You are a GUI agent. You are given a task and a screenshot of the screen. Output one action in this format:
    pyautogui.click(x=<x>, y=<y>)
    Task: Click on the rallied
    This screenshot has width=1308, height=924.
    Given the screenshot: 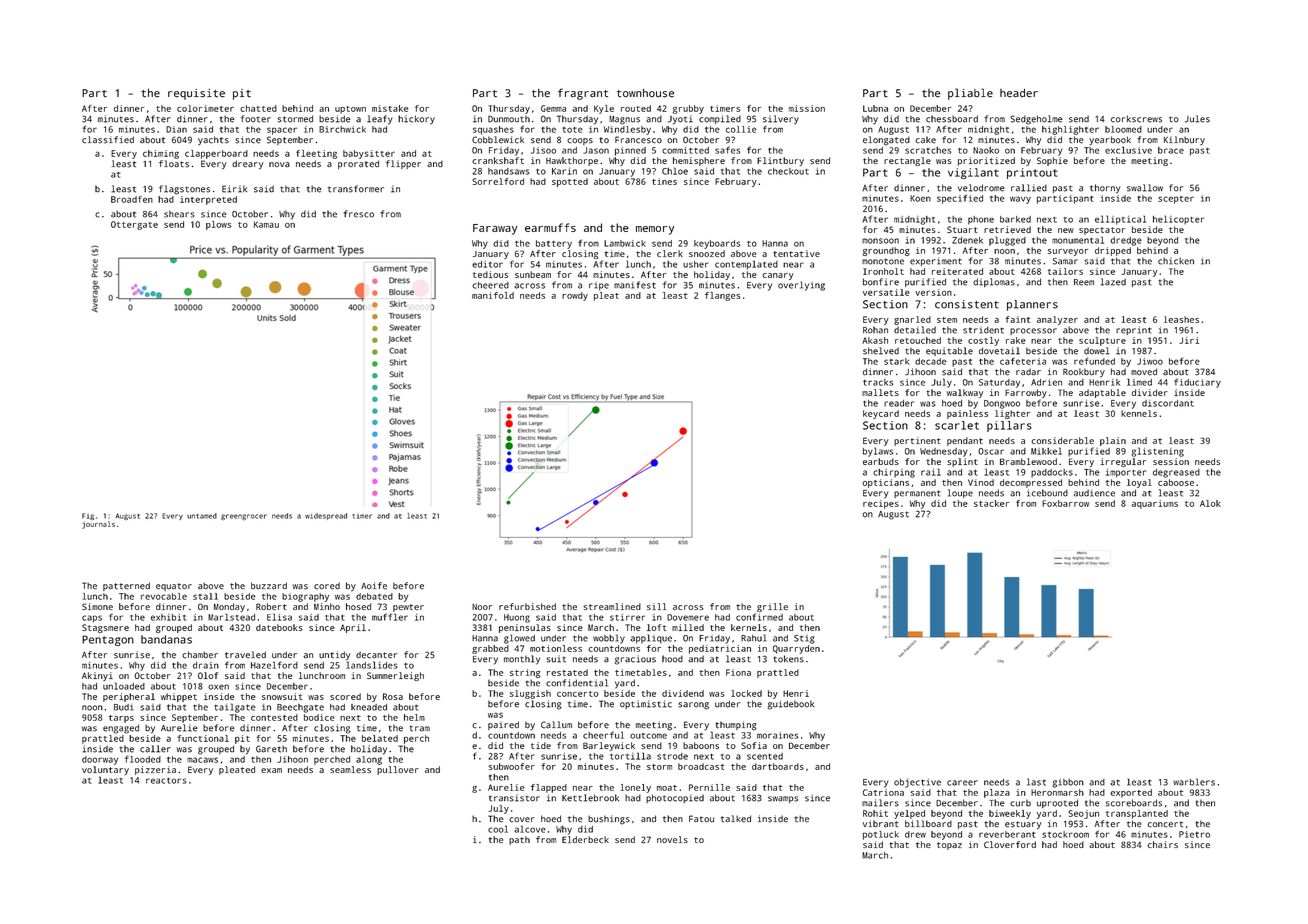 What is the action you would take?
    pyautogui.click(x=1029, y=188)
